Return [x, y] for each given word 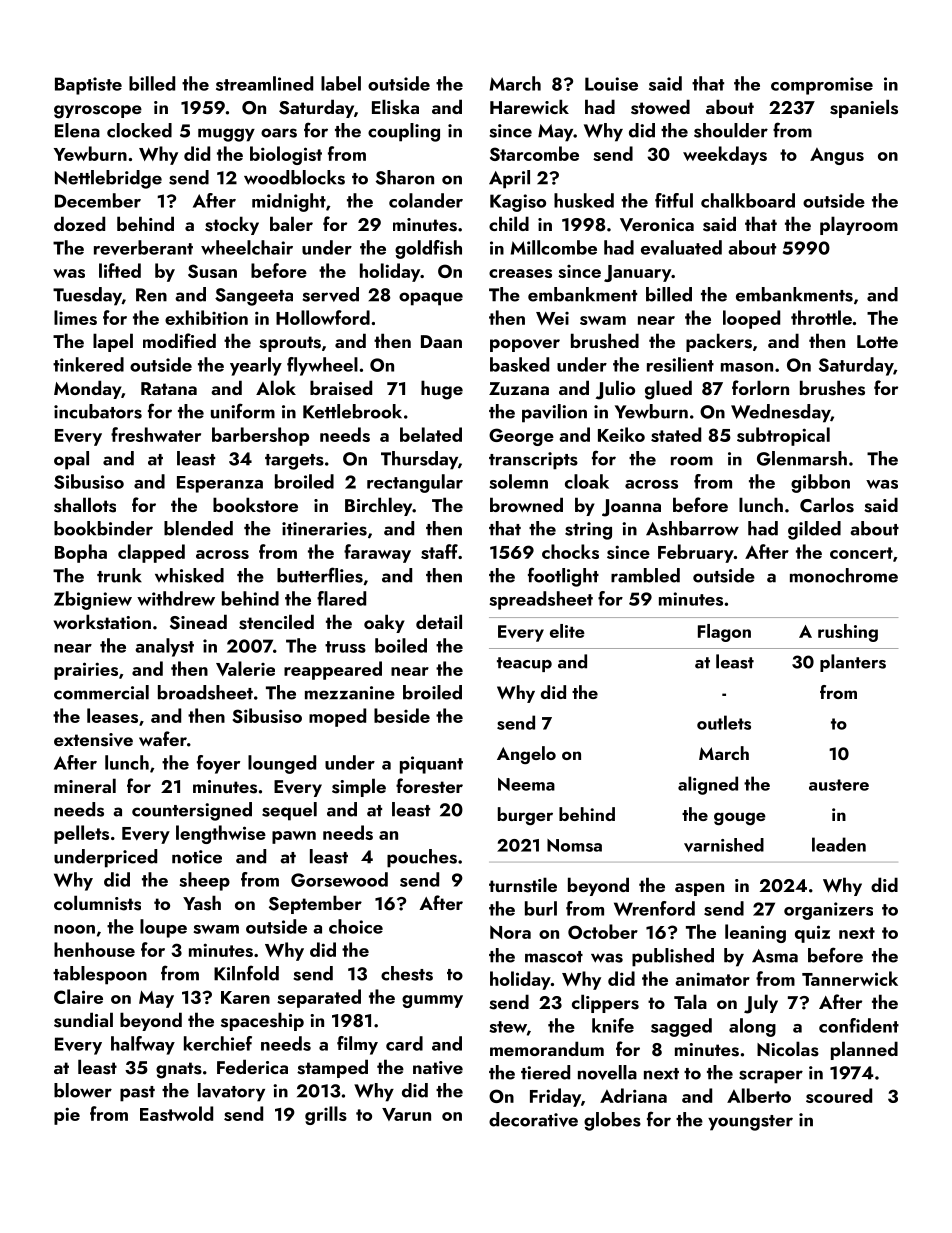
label [341, 83]
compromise [822, 86]
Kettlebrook [352, 411]
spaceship [262, 1021]
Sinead [198, 622]
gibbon [820, 483]
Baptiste [88, 86]
